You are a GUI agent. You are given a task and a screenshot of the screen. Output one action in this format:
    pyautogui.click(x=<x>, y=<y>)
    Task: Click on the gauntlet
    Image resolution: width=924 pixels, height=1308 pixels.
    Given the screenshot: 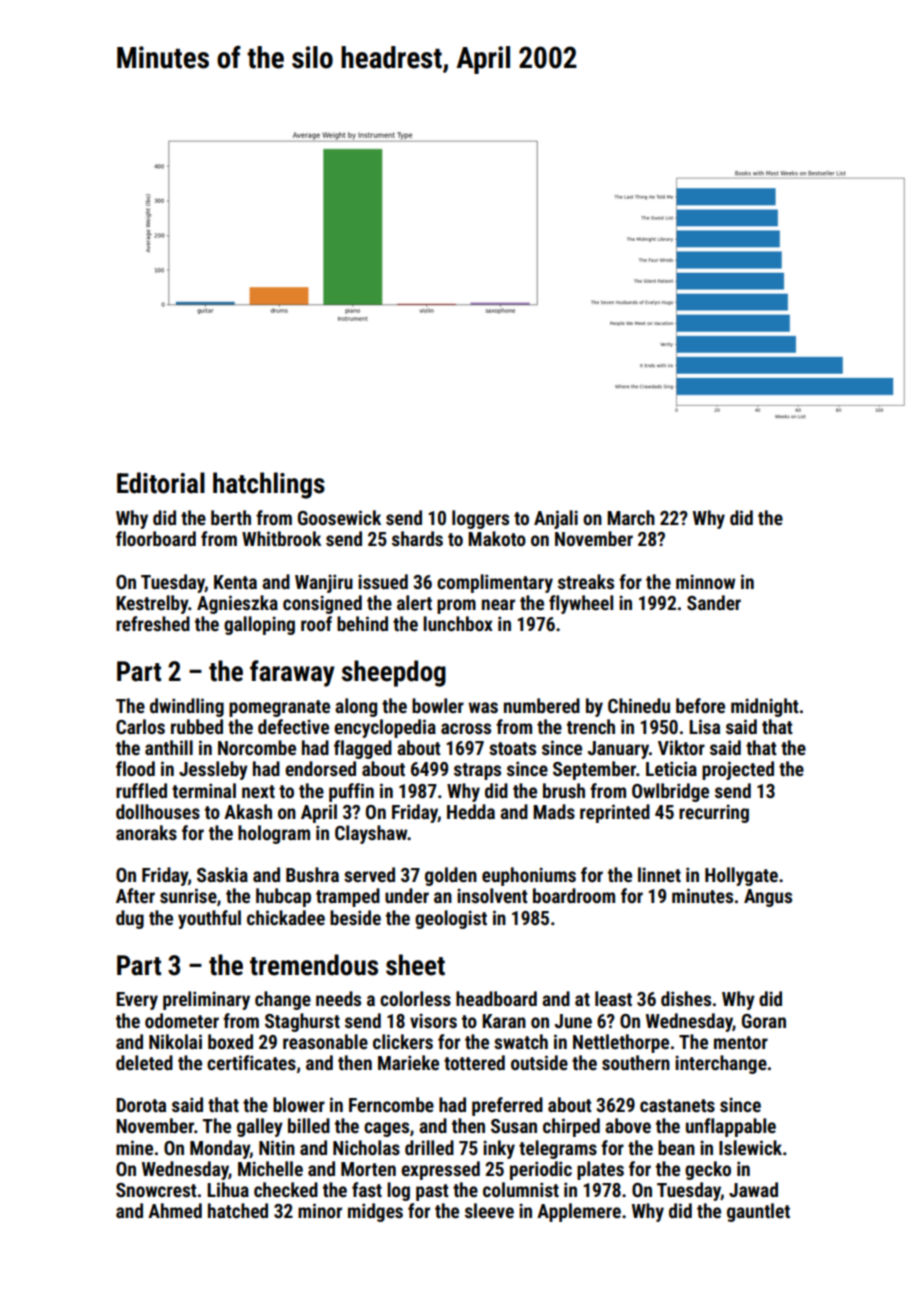 What is the action you would take?
    pyautogui.click(x=758, y=1212)
